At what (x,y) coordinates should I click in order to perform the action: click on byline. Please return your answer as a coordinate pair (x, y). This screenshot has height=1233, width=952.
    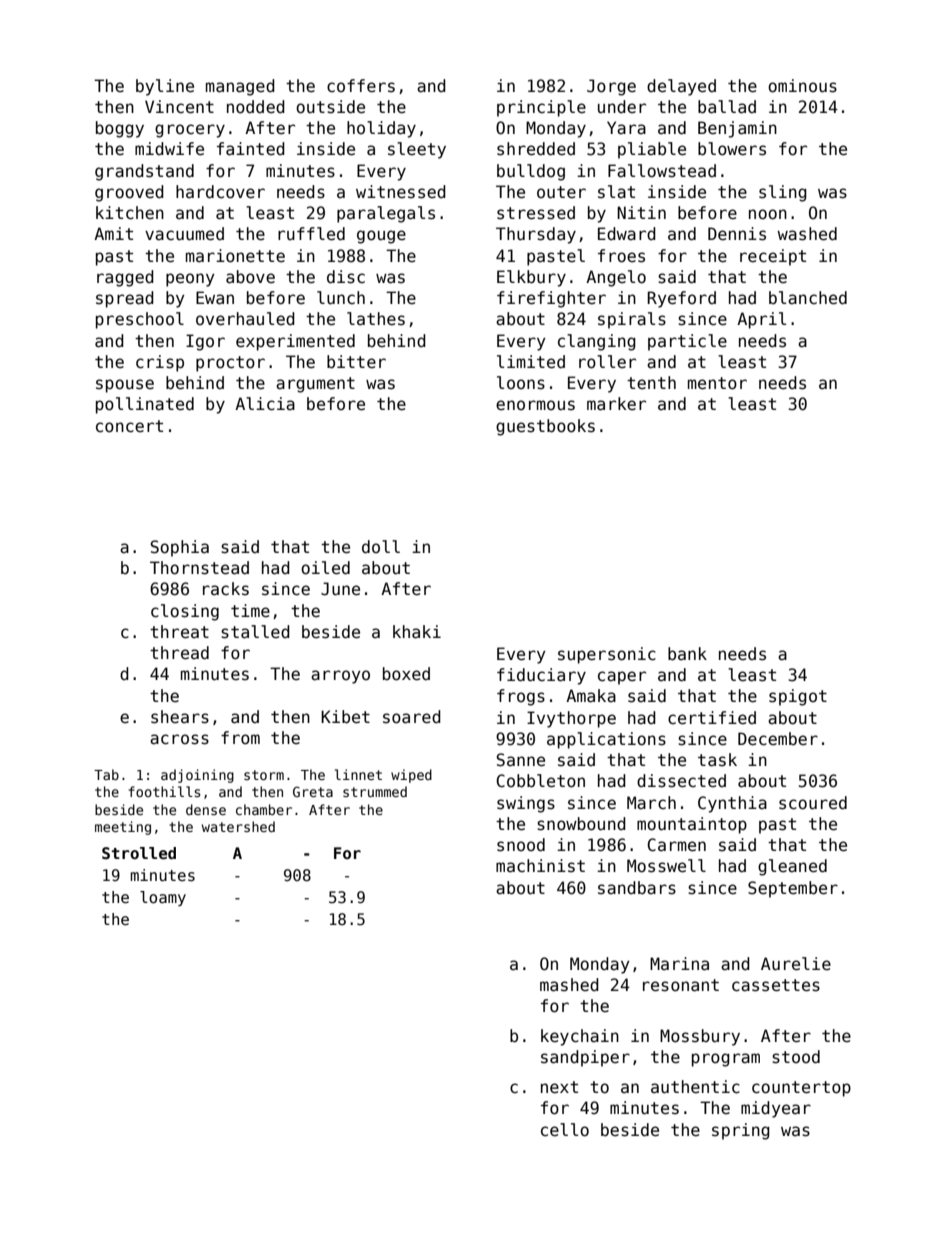
    Looking at the image, I should click on (165, 87).
